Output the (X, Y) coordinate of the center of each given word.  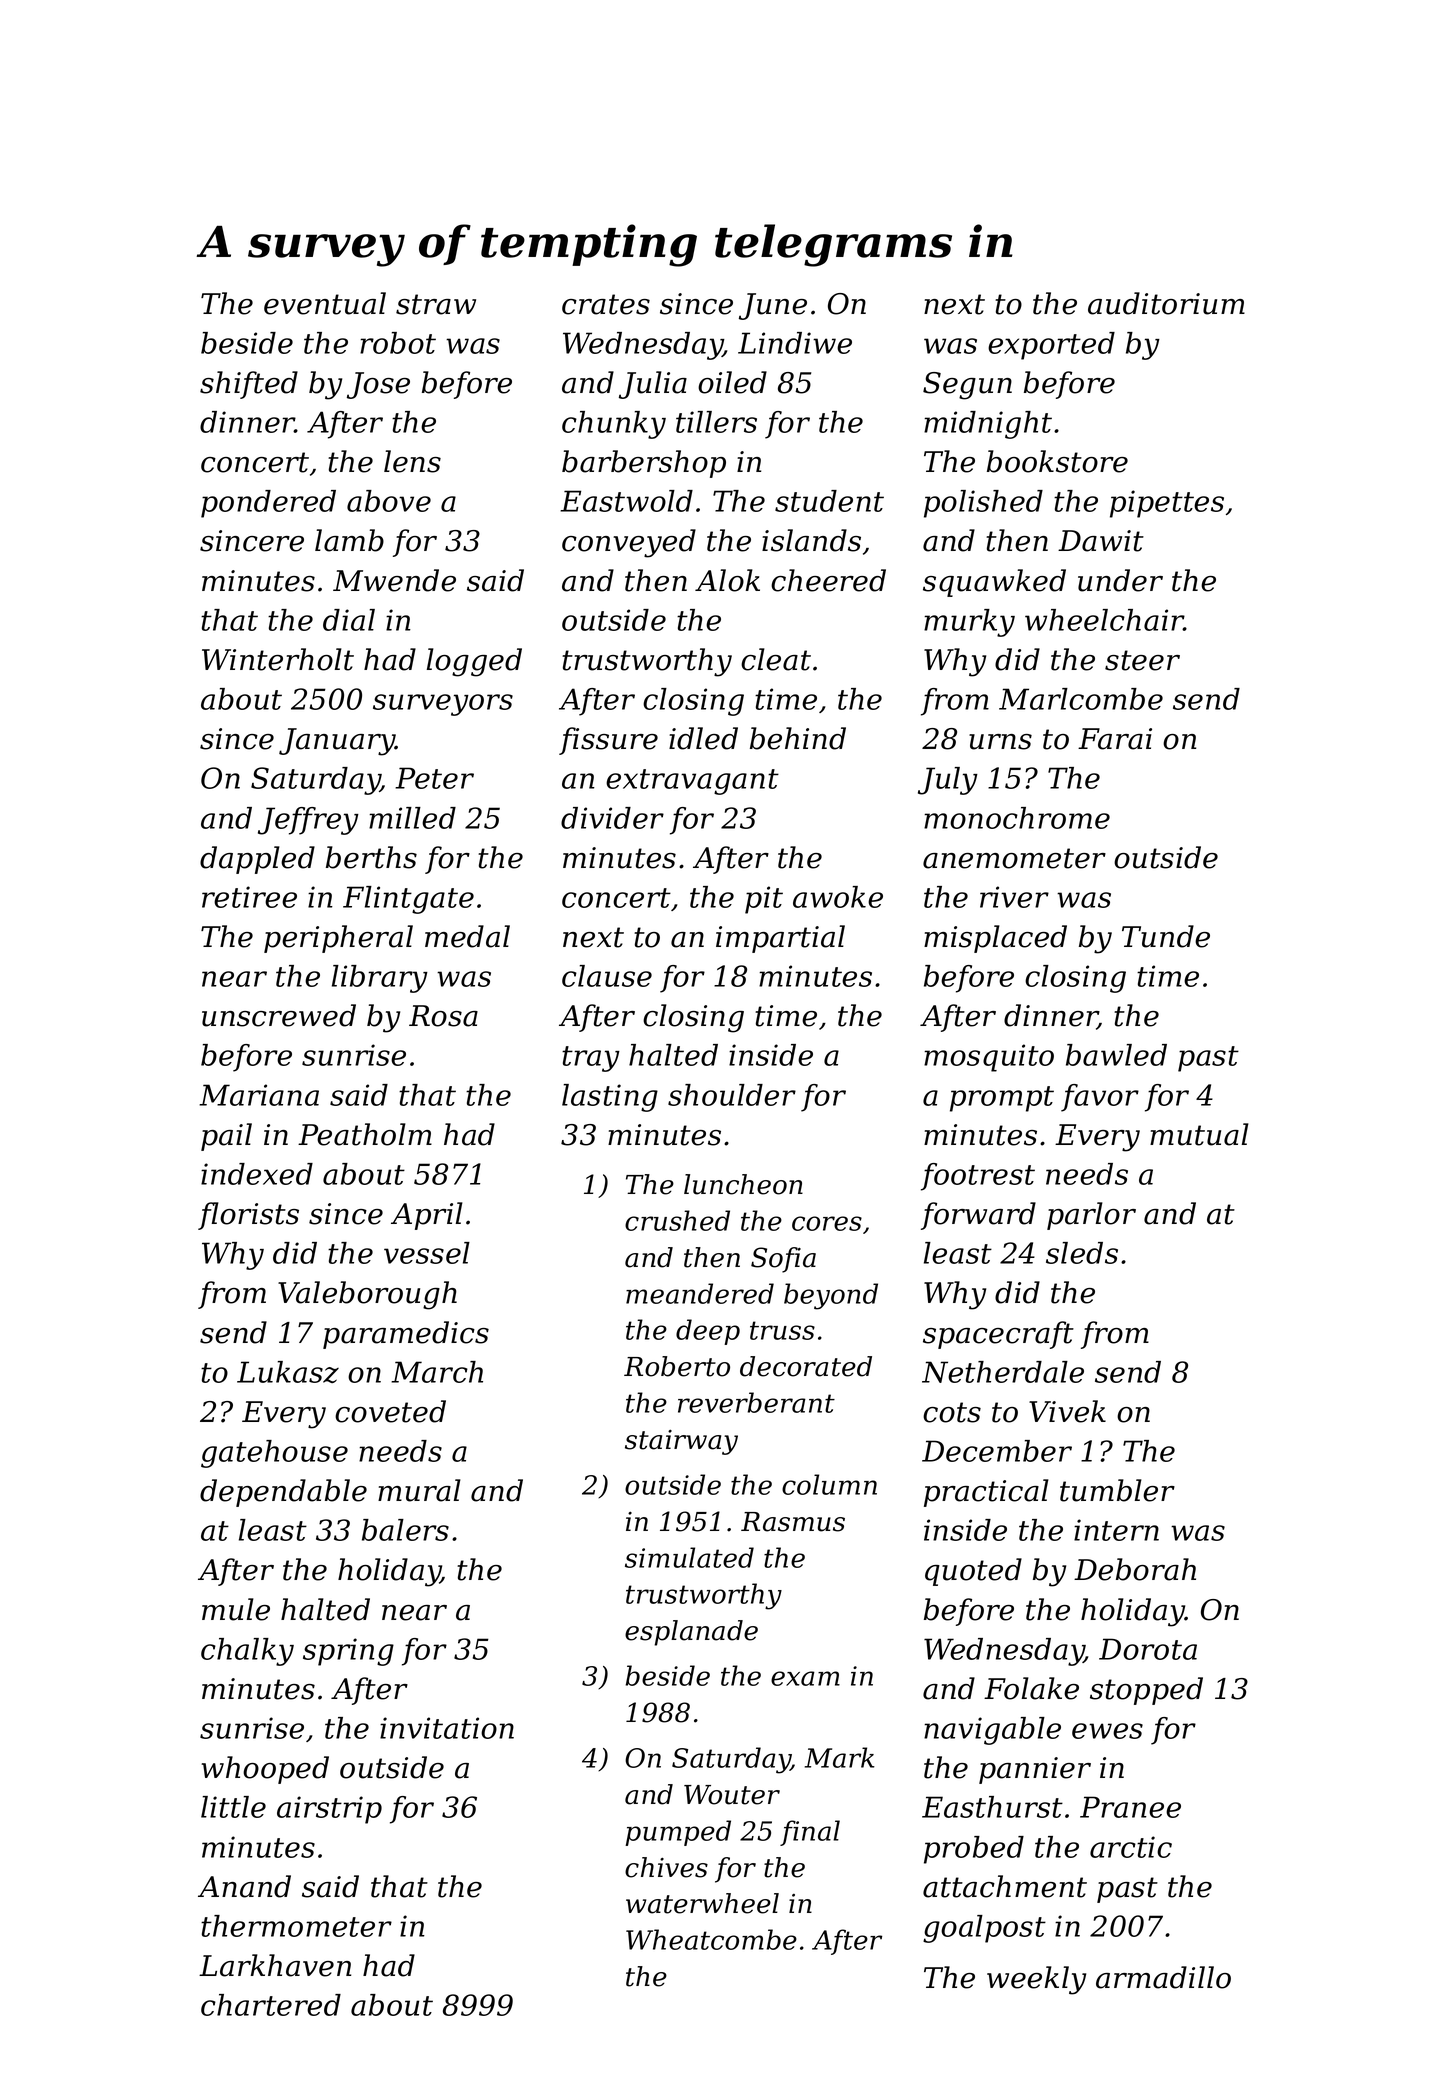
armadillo (1163, 1977)
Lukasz (288, 1372)
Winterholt (278, 659)
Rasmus (793, 1522)
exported (1051, 346)
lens (412, 461)
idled (703, 738)
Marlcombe (1081, 699)
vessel (427, 1253)
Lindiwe (795, 343)
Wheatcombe (711, 1939)
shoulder (732, 1095)
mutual (1199, 1134)
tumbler (1117, 1490)
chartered (271, 2005)
